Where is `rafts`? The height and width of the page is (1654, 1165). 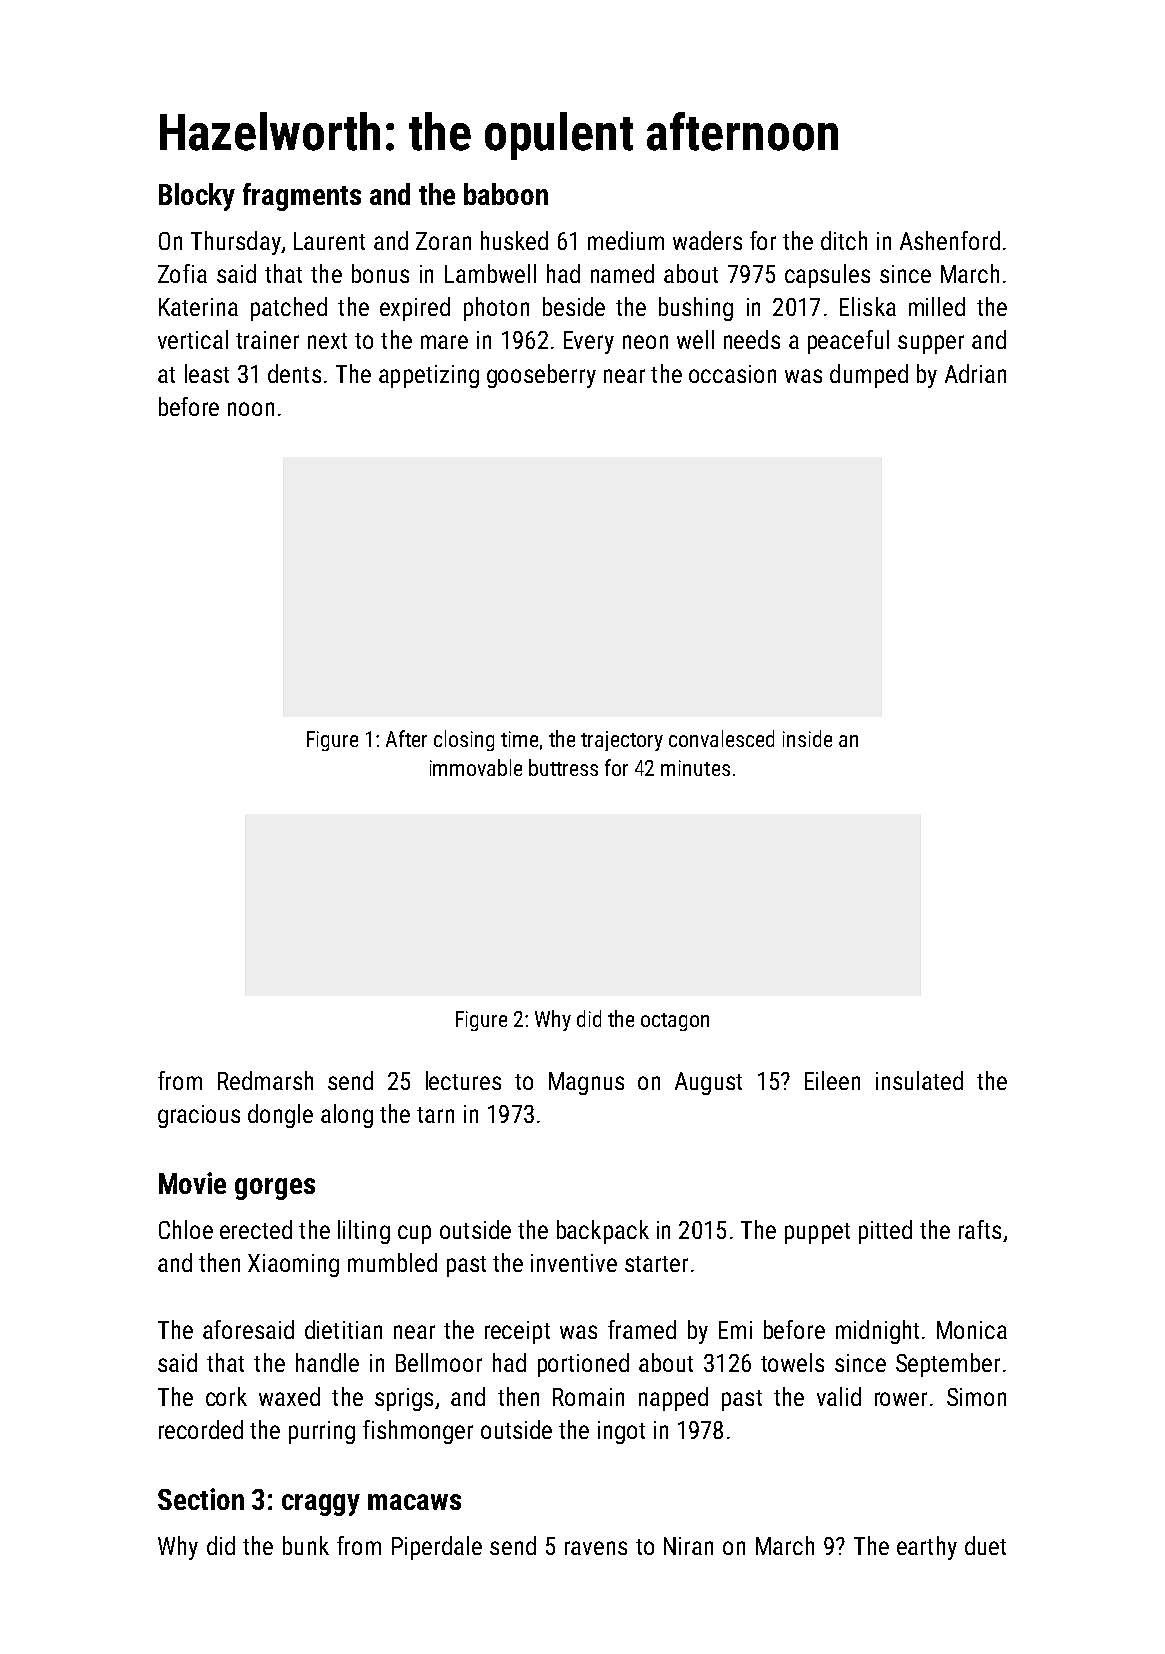
rafts is located at coordinates (980, 1229).
